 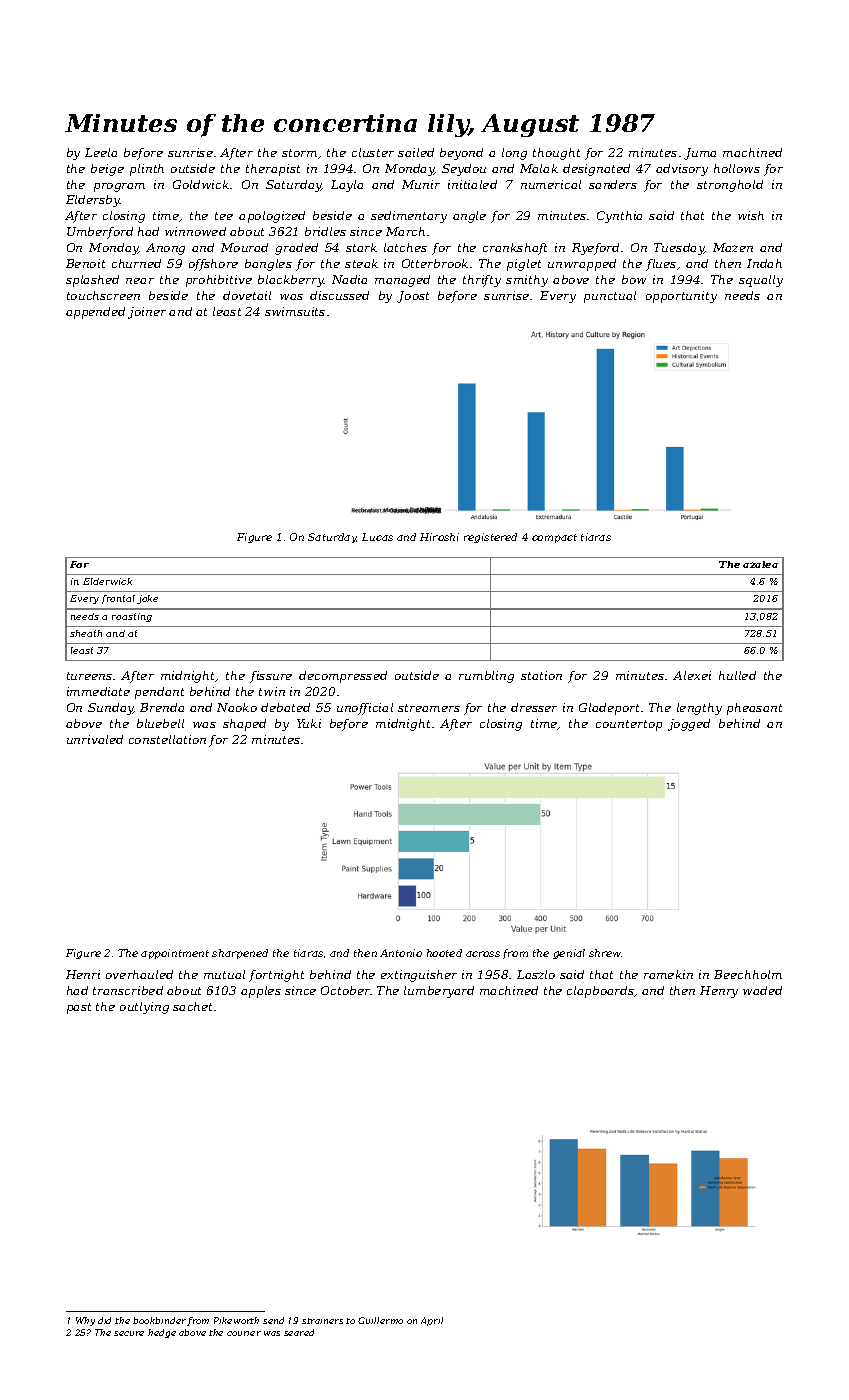 What do you see at coordinates (419, 976) in the image?
I see `extinguisher` at bounding box center [419, 976].
